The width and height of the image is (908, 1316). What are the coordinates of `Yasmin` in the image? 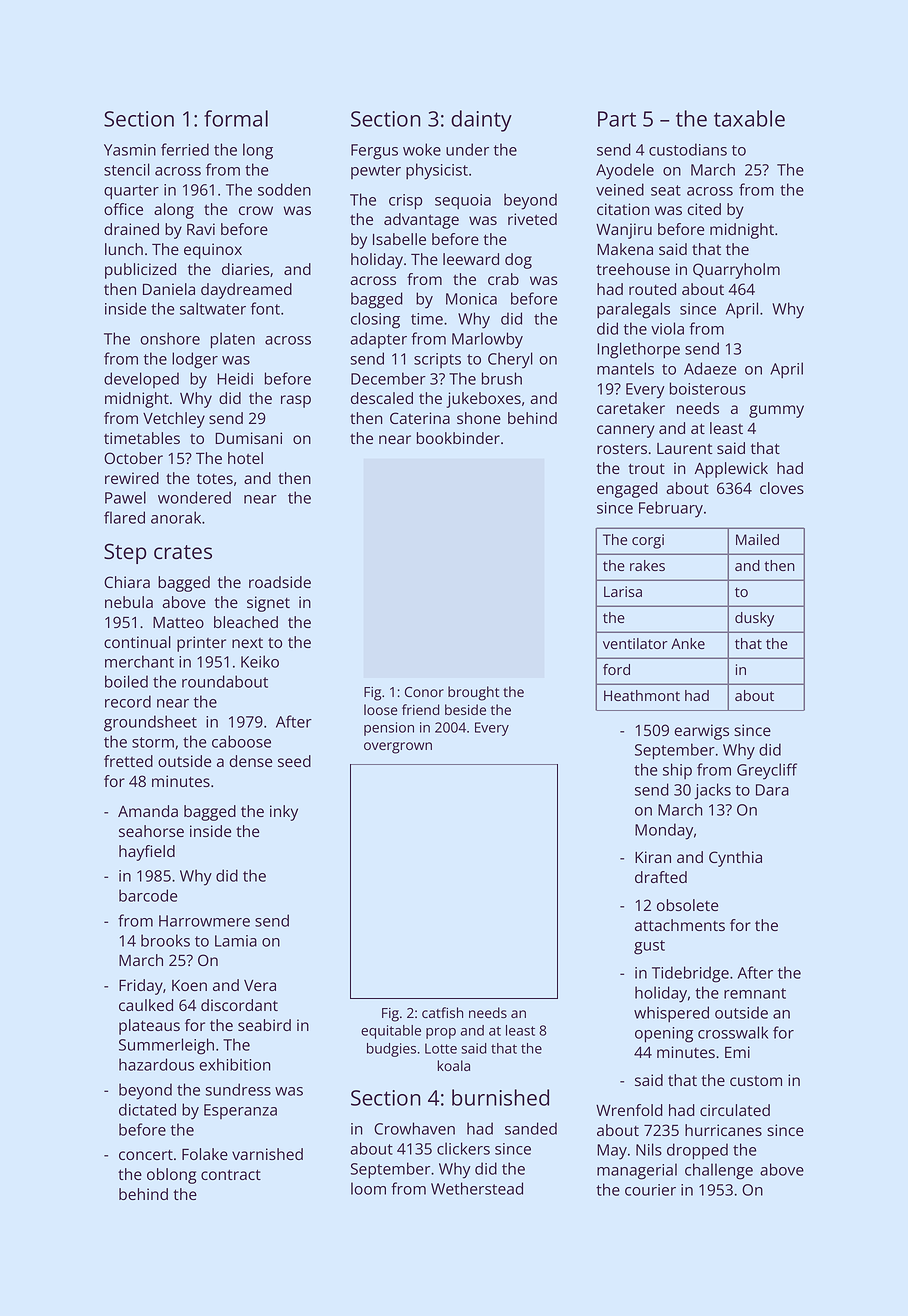 It's located at (130, 150).
